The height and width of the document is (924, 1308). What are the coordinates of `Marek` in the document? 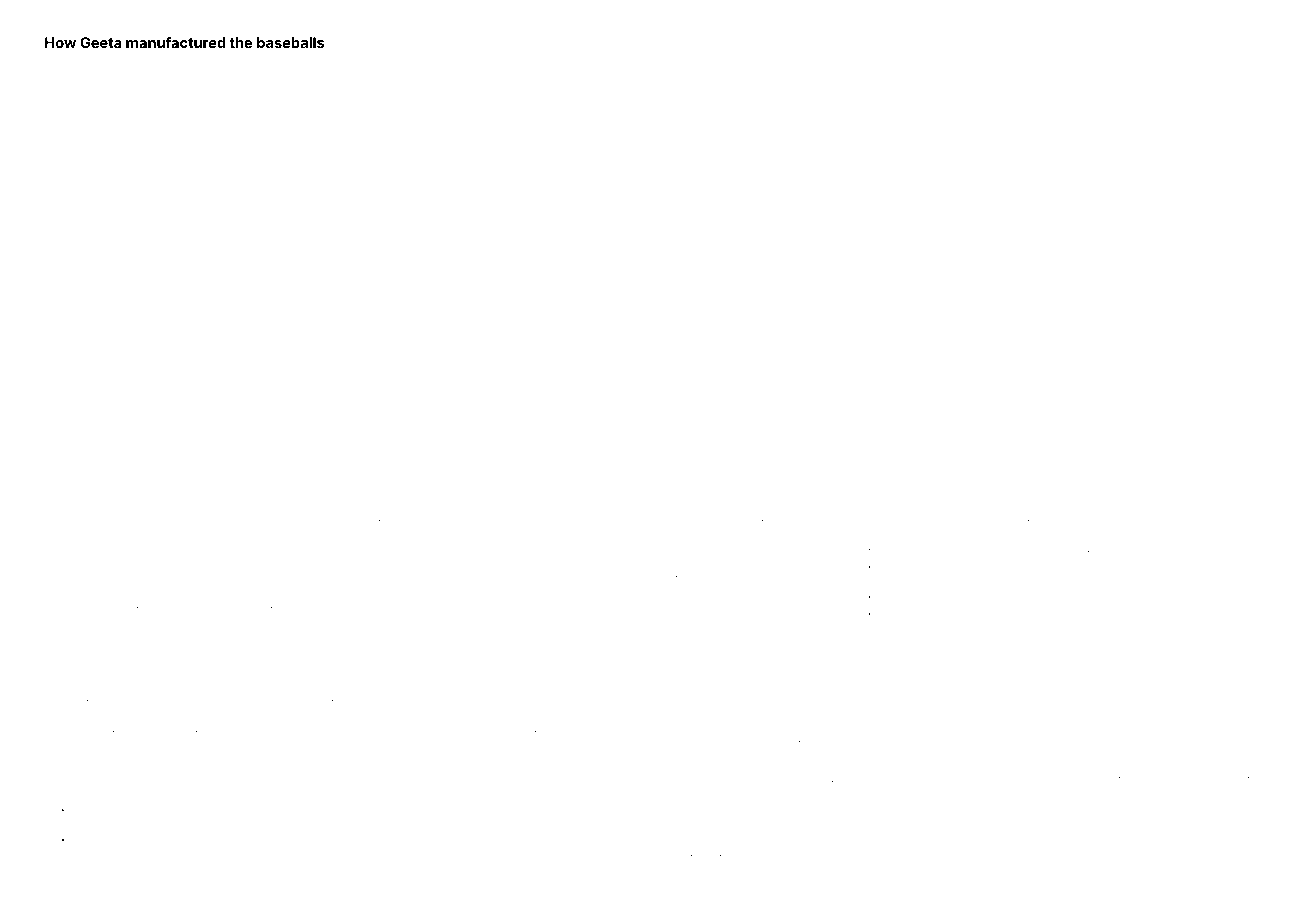 It's located at (735, 784).
